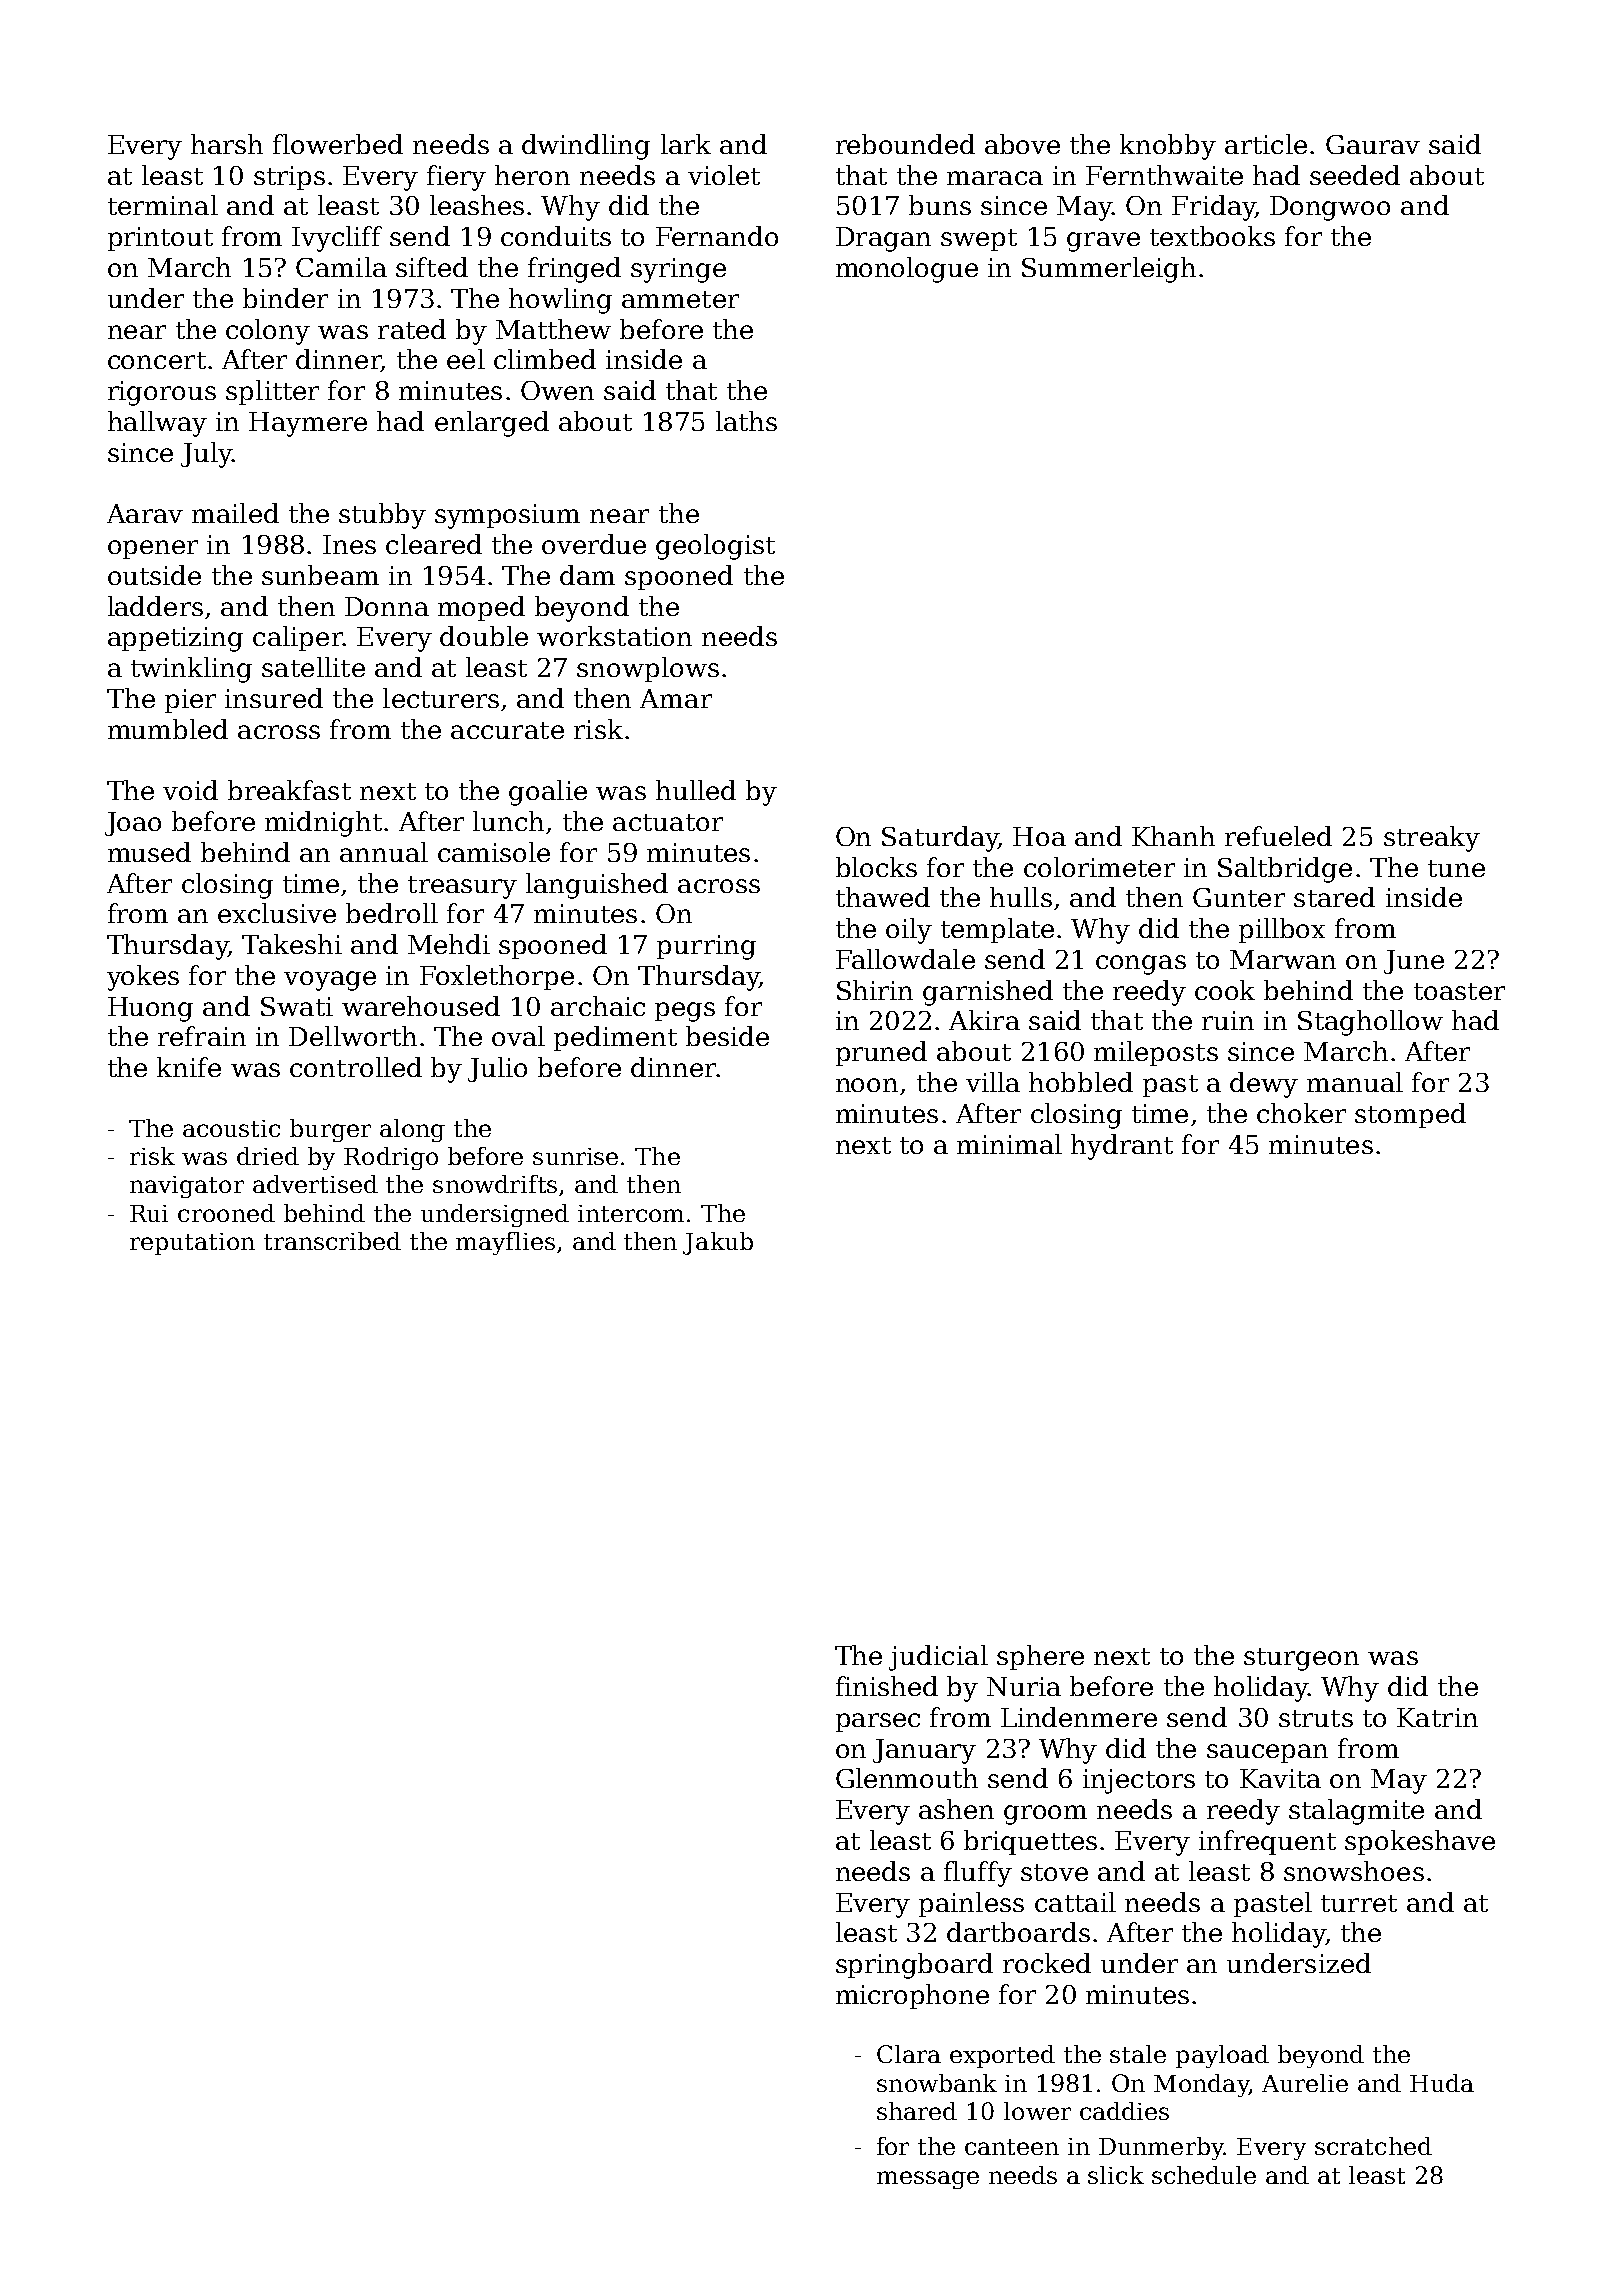 The image size is (1620, 2292). I want to click on rebounded, so click(905, 144).
